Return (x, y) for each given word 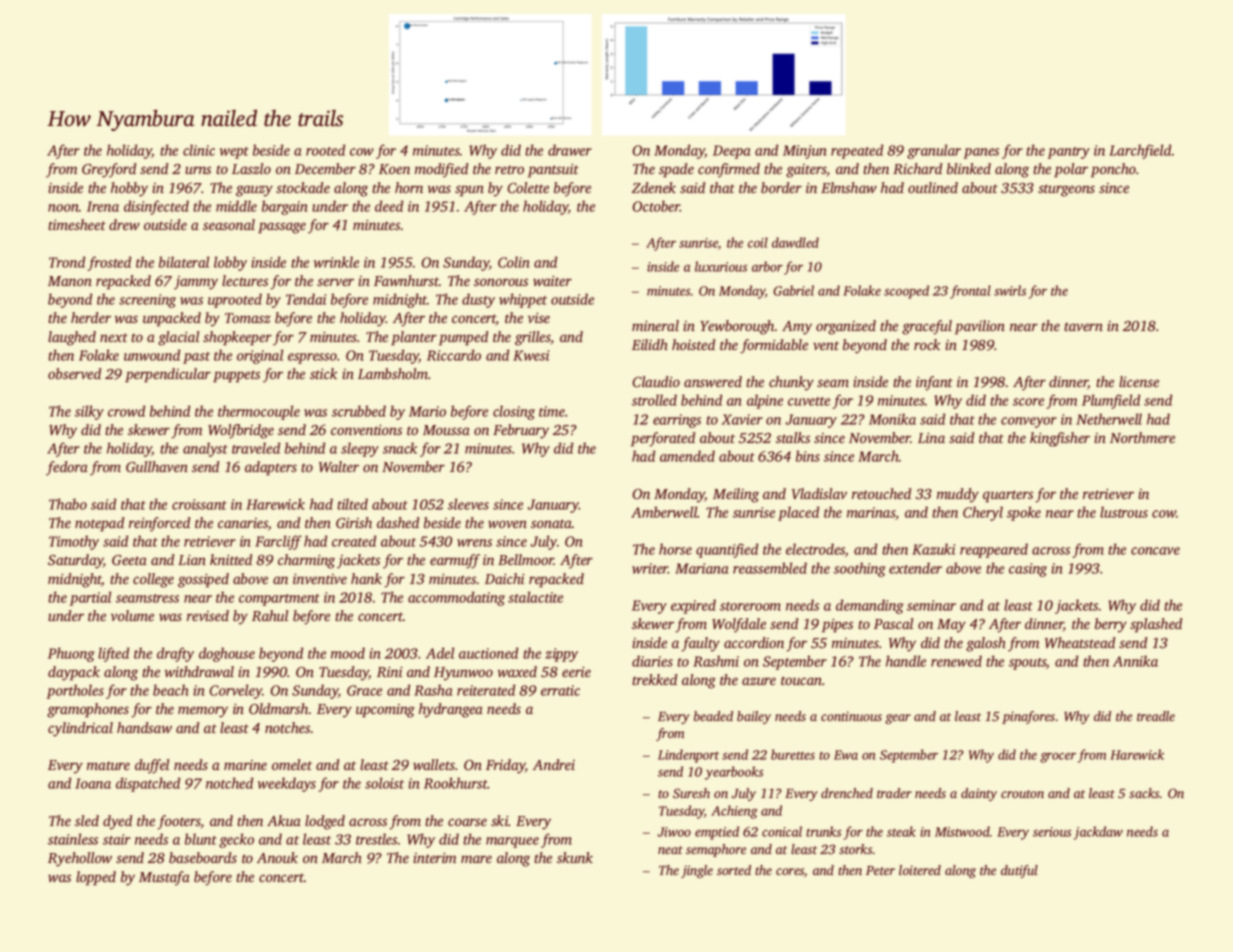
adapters (271, 468)
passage (282, 228)
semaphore (716, 850)
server (335, 282)
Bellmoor (526, 560)
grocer (1058, 757)
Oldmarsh (279, 709)
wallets (434, 765)
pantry (1069, 153)
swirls (1010, 290)
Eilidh (650, 344)
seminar (931, 605)
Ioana (93, 783)
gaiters (806, 171)
